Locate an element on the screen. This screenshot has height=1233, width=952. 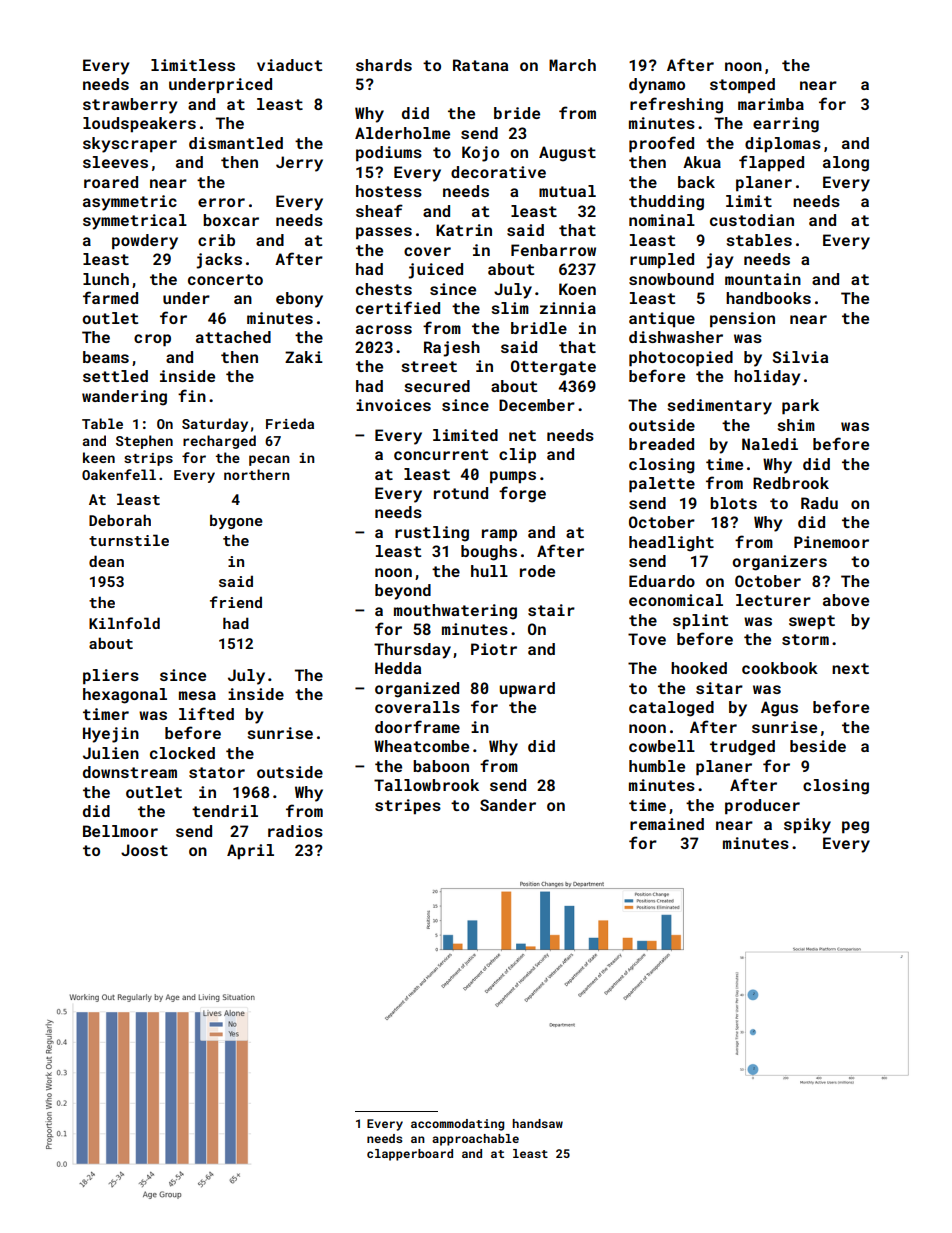
clapperboard is located at coordinates (410, 1155).
